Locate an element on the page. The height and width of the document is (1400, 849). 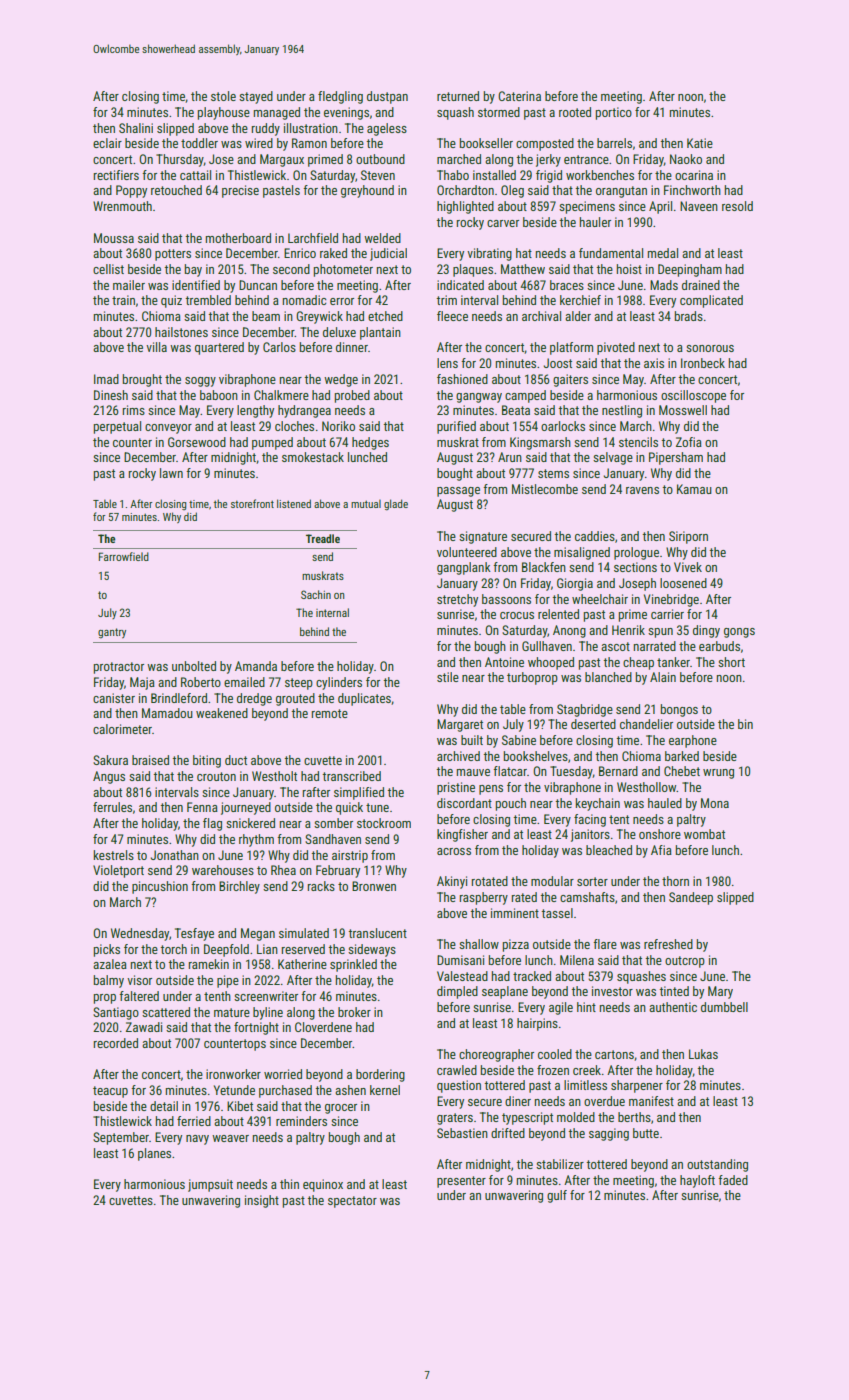
oscilloscope is located at coordinates (693, 396).
